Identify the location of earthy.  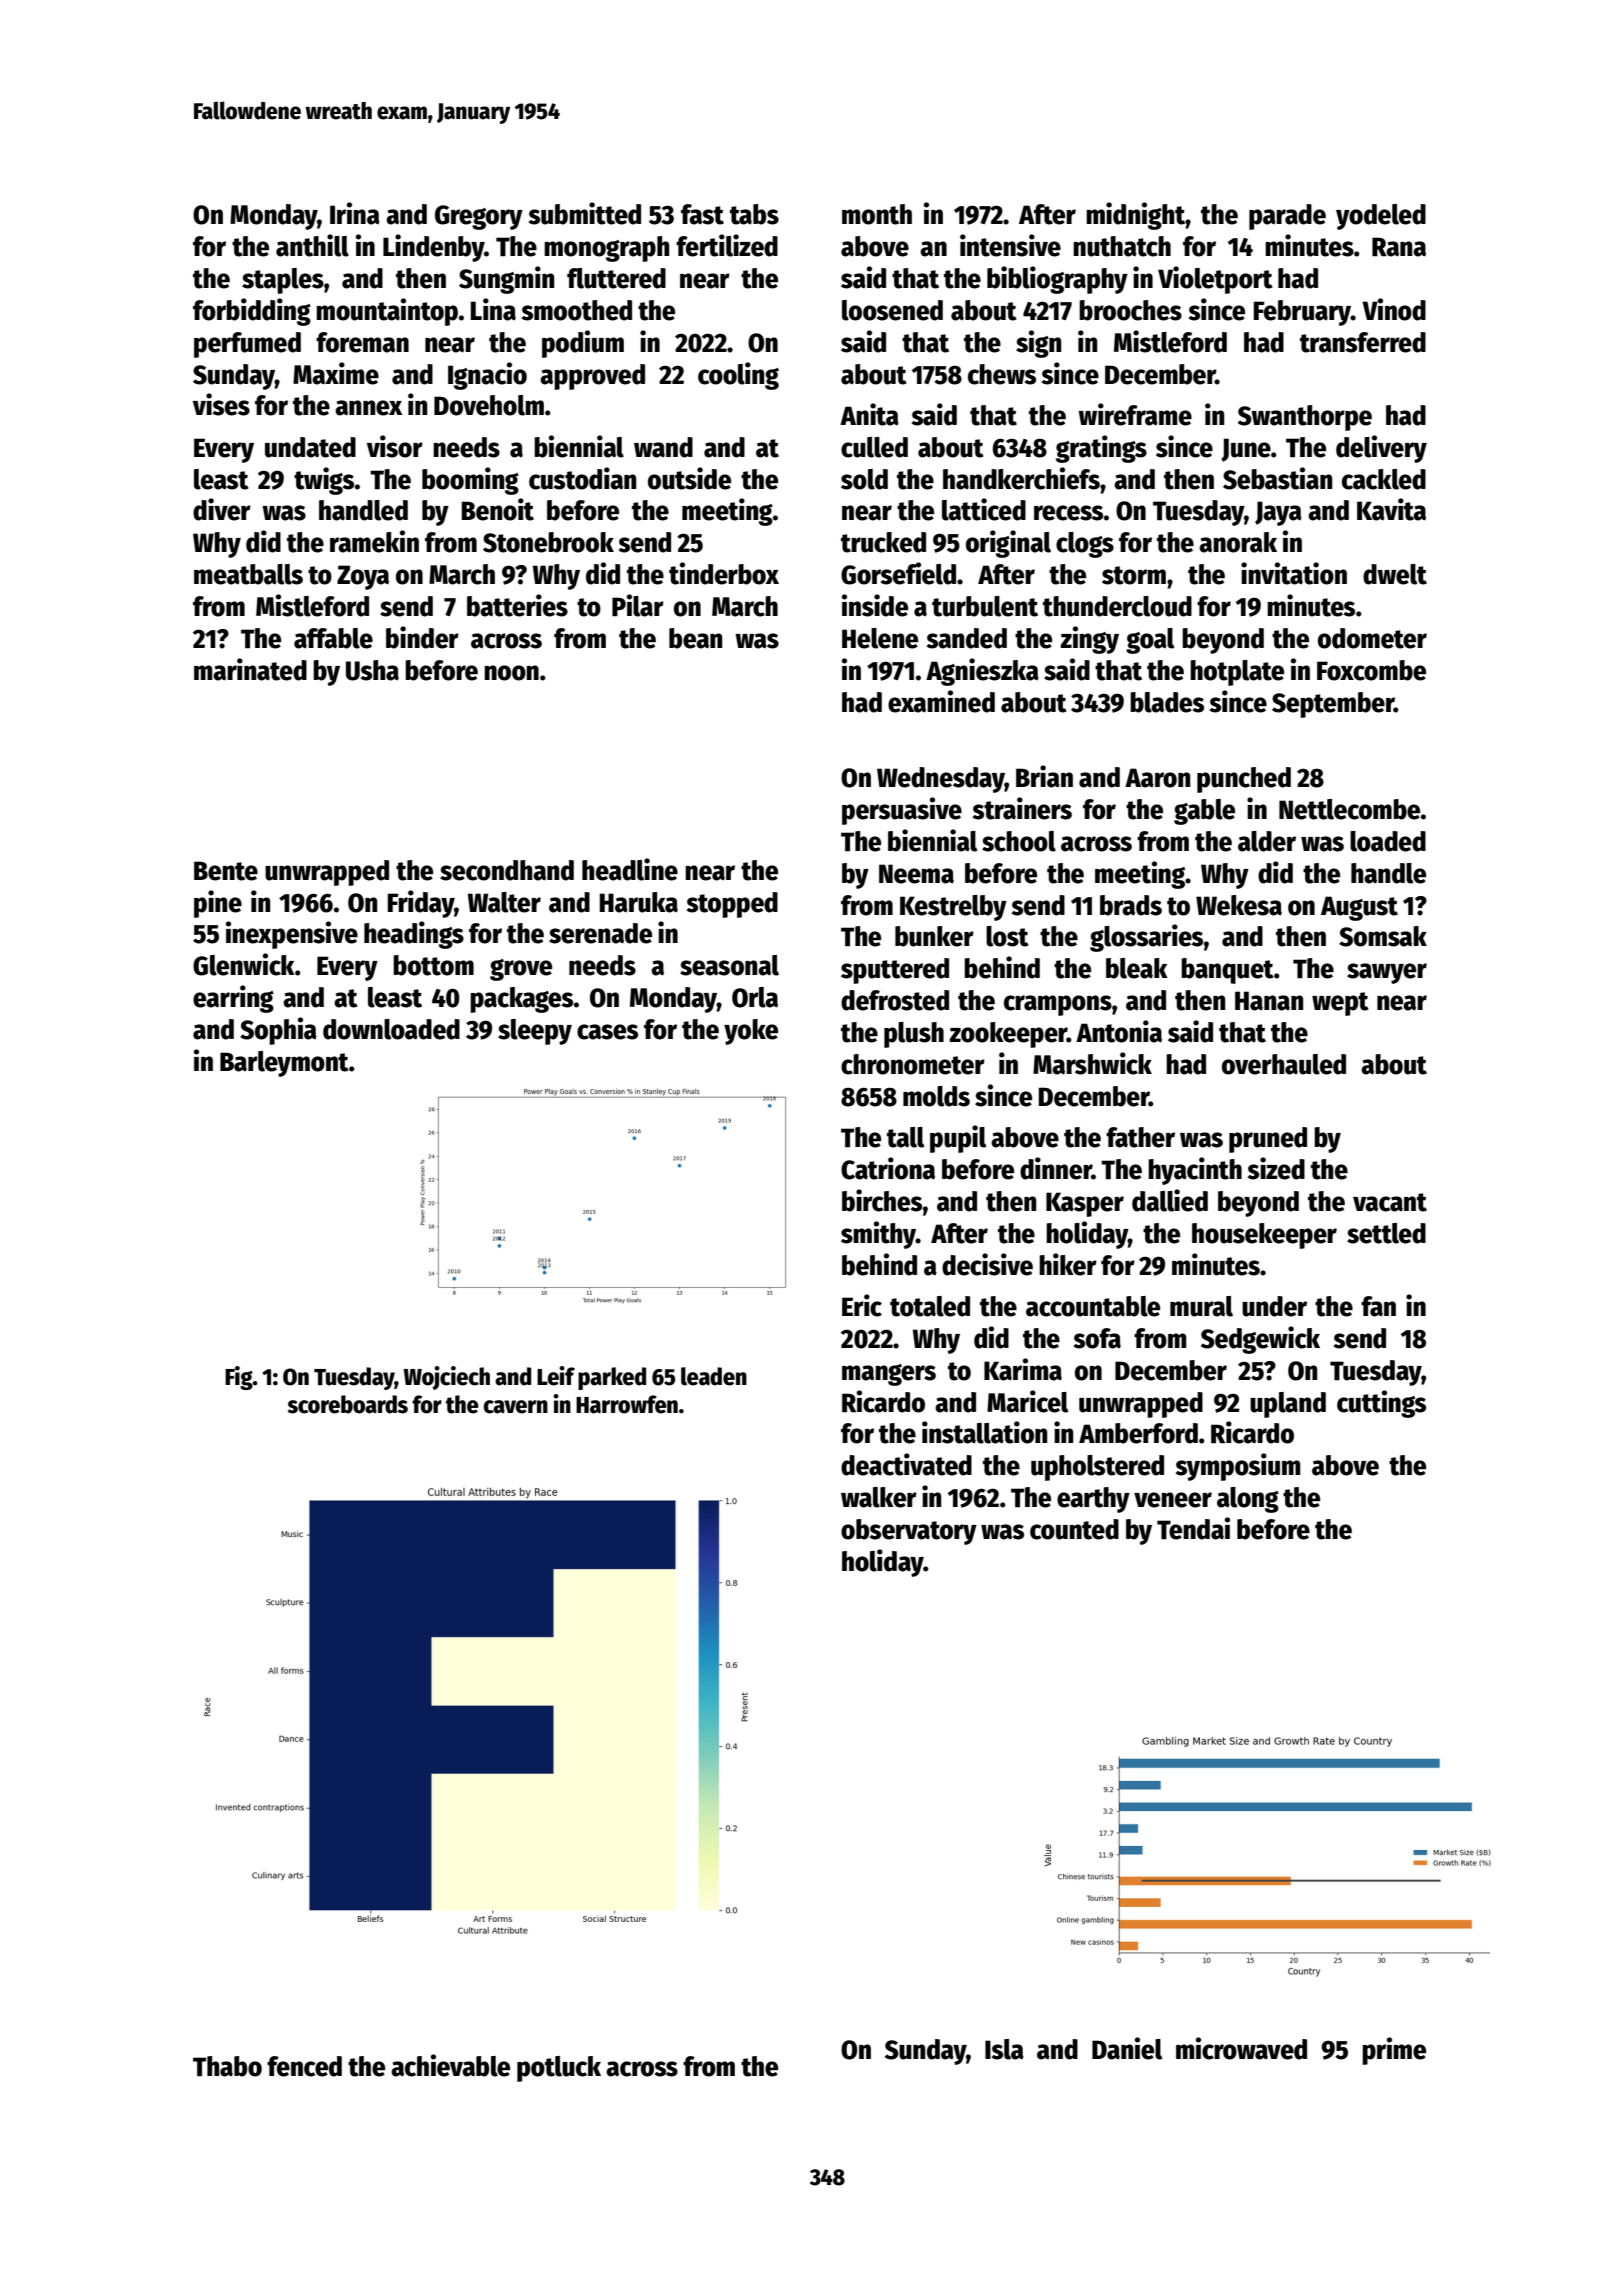
(1093, 1500).
